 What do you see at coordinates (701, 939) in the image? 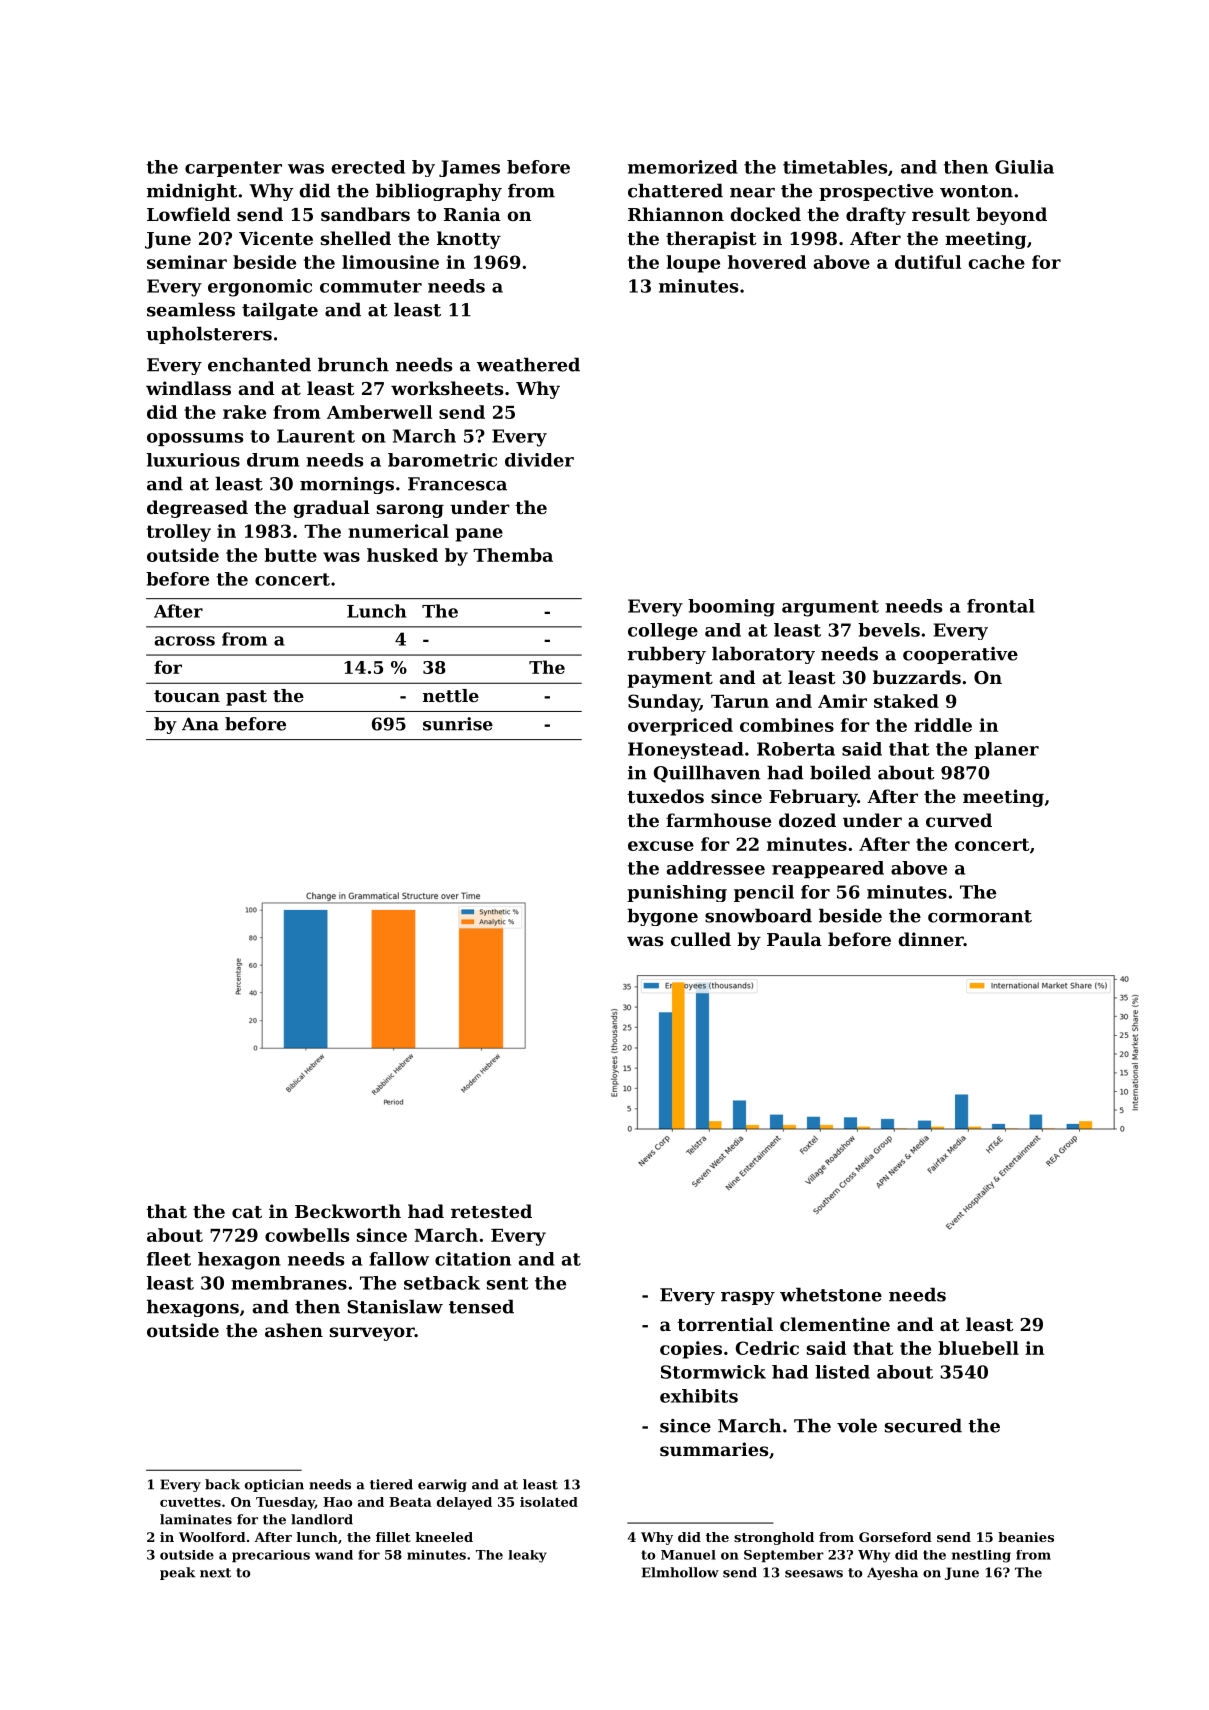
I see `culled` at bounding box center [701, 939].
